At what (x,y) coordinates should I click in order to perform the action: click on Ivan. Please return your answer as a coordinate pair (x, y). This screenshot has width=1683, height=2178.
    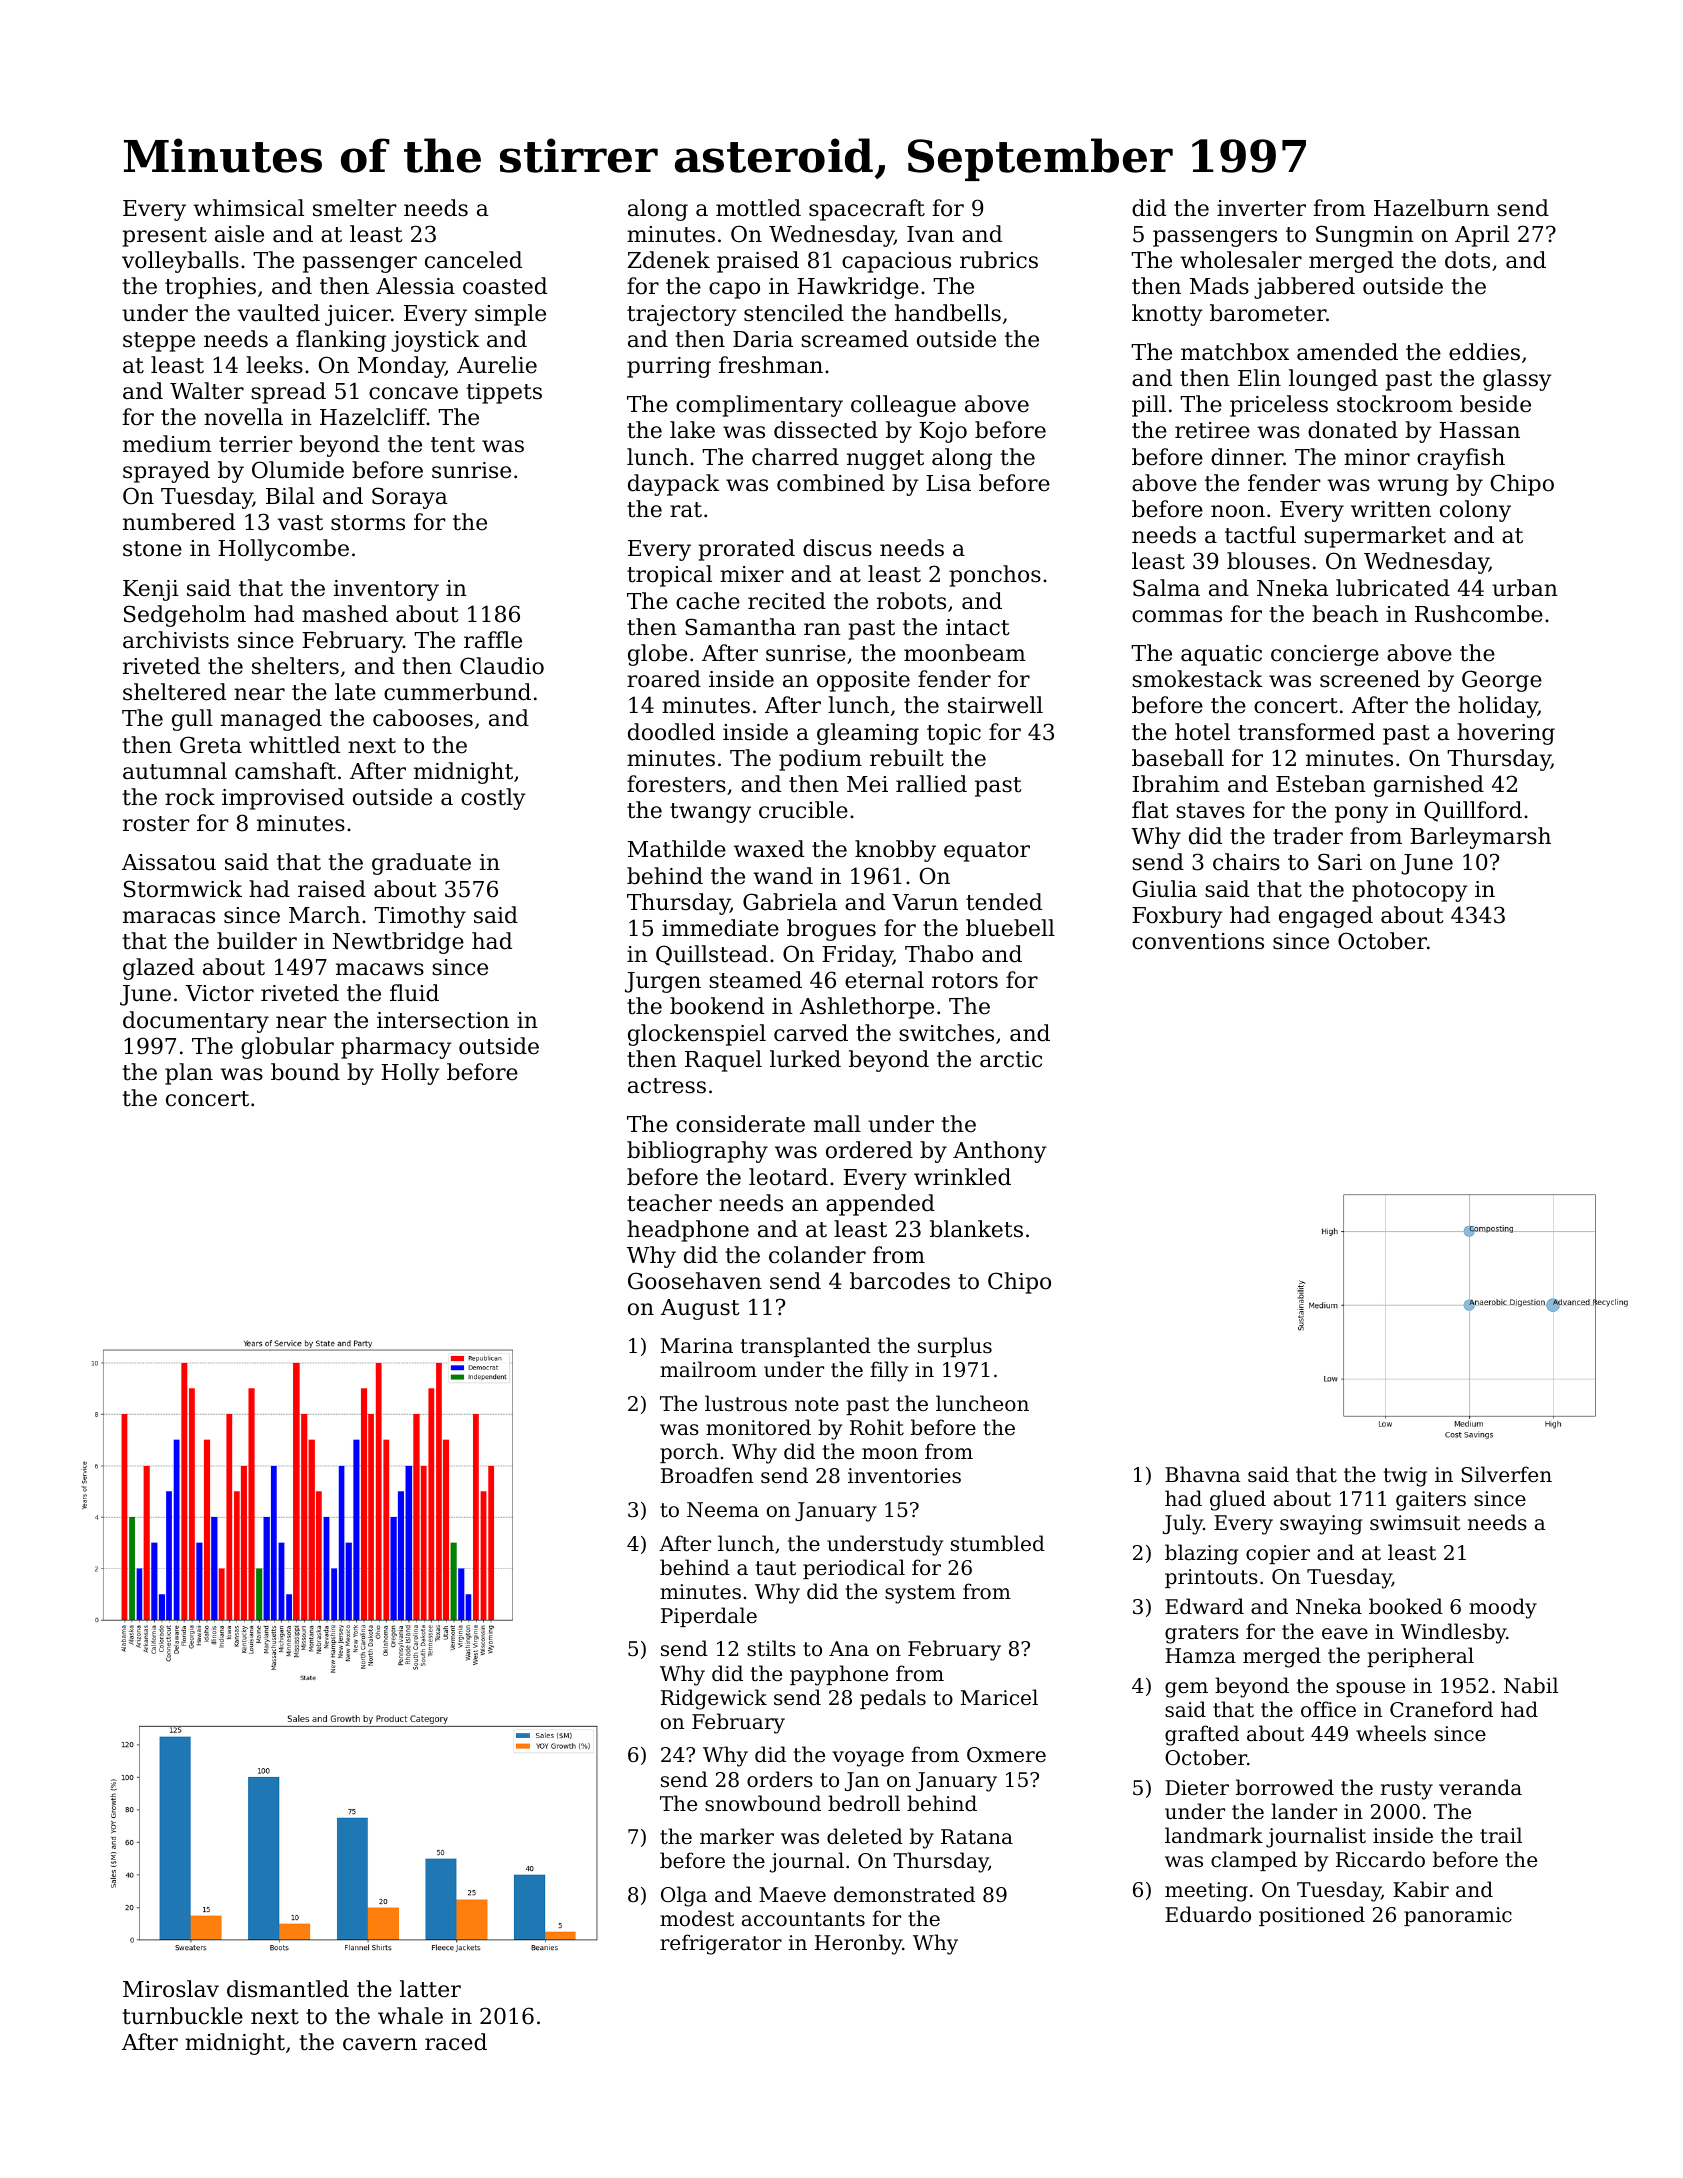
    Looking at the image, I should click on (930, 234).
